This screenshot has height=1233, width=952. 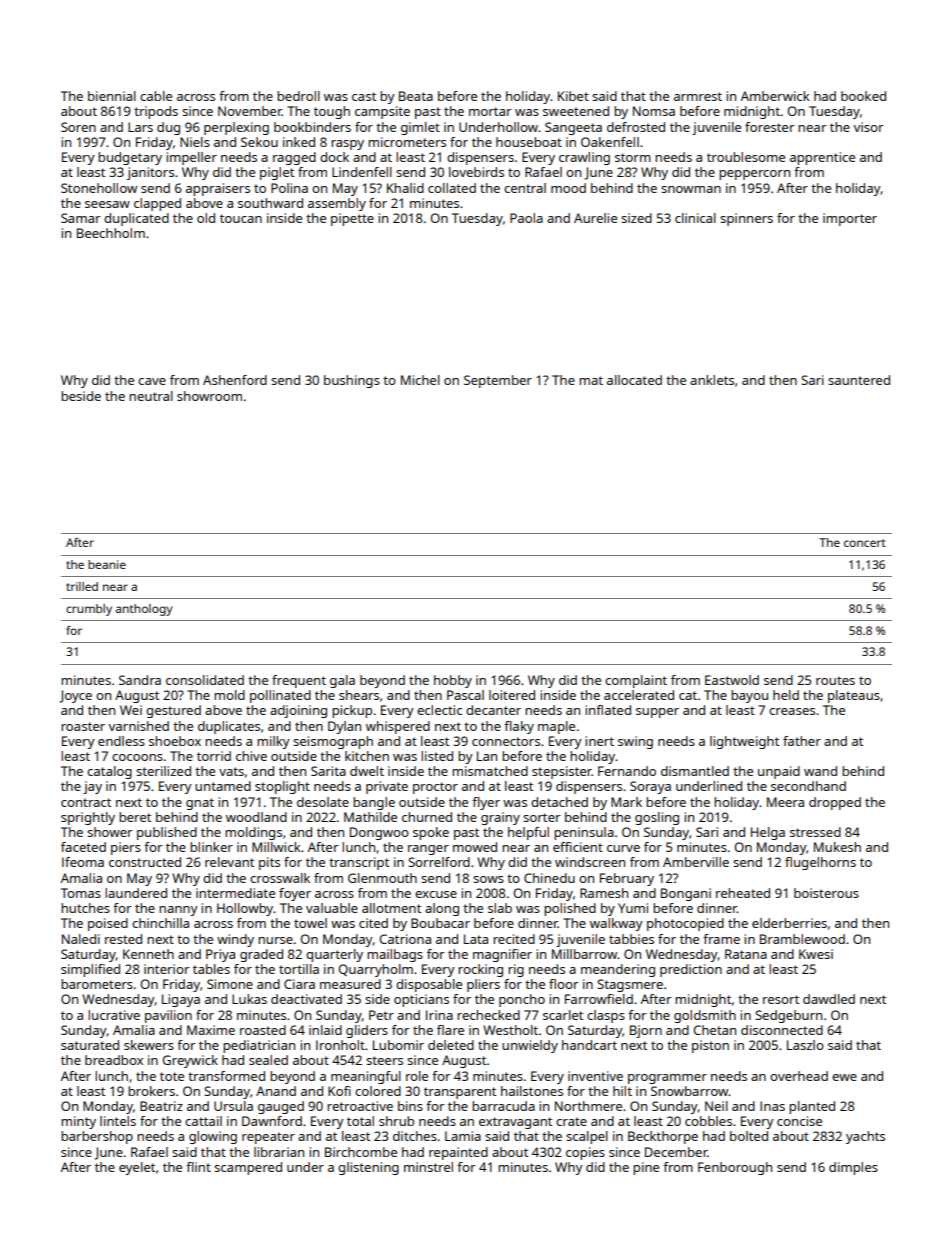 I want to click on cave, so click(x=152, y=381).
